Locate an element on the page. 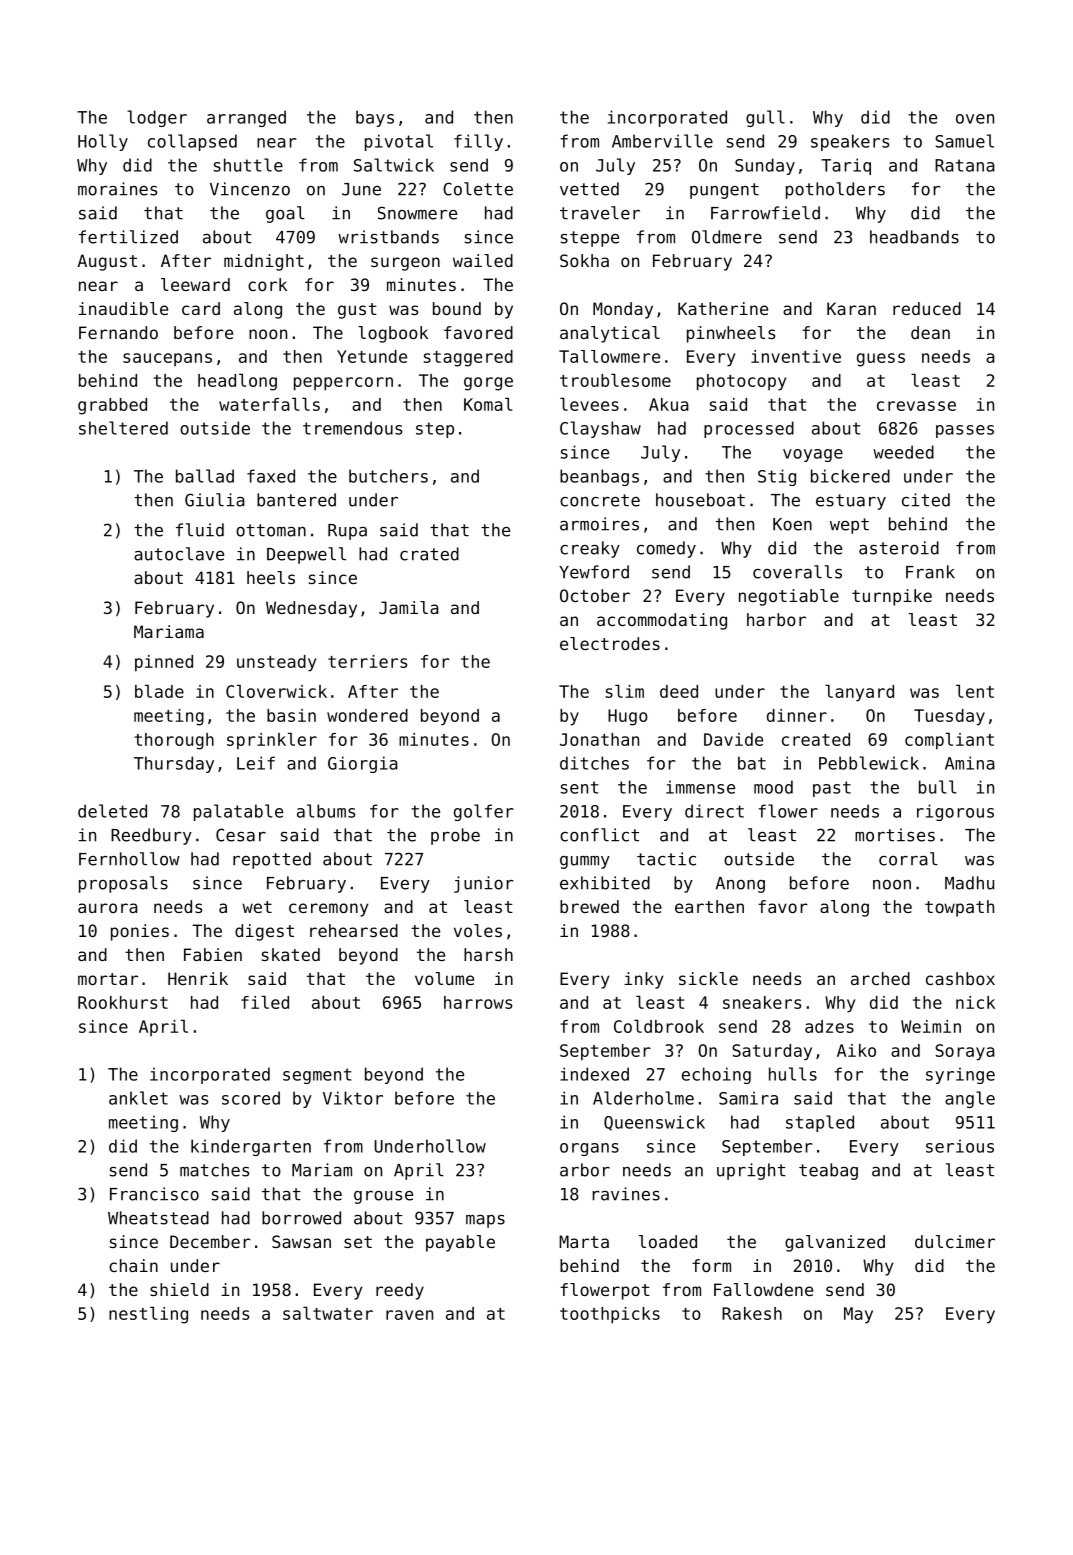 The width and height of the page is (1073, 1555). chain is located at coordinates (133, 1265).
